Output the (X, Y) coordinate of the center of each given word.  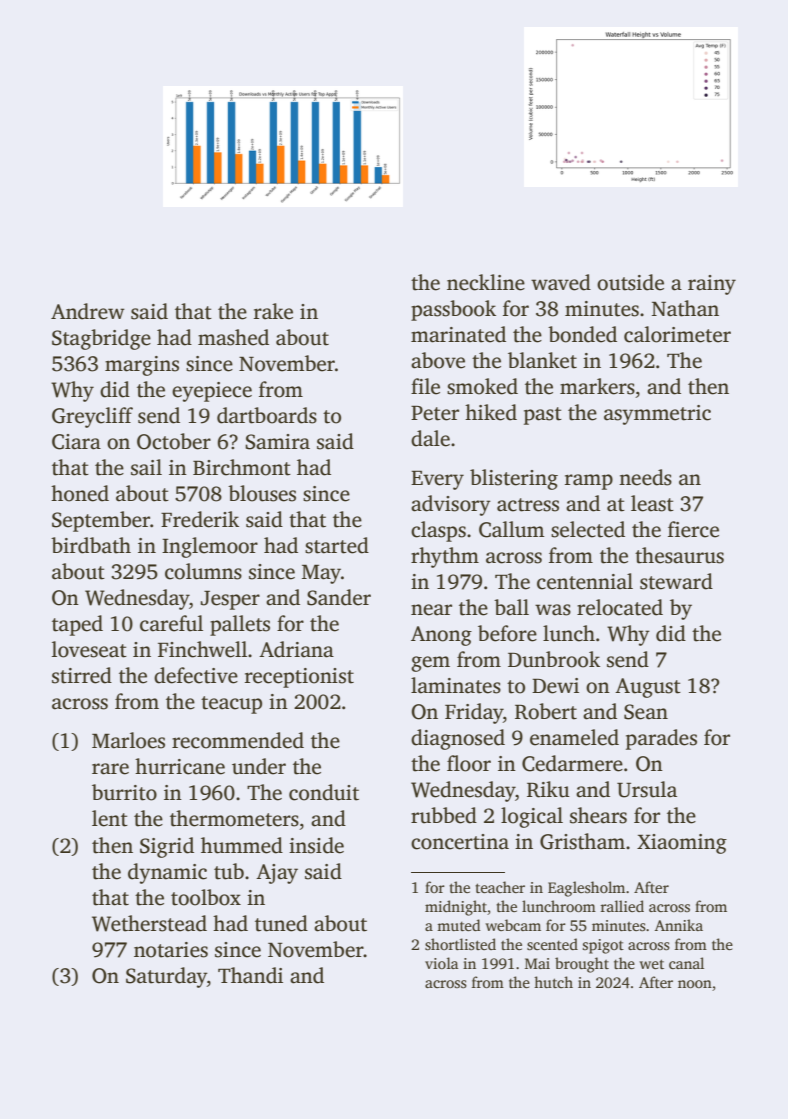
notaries (171, 950)
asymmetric (657, 415)
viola (441, 963)
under (259, 766)
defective (196, 675)
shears (598, 815)
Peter (435, 413)
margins (142, 366)
